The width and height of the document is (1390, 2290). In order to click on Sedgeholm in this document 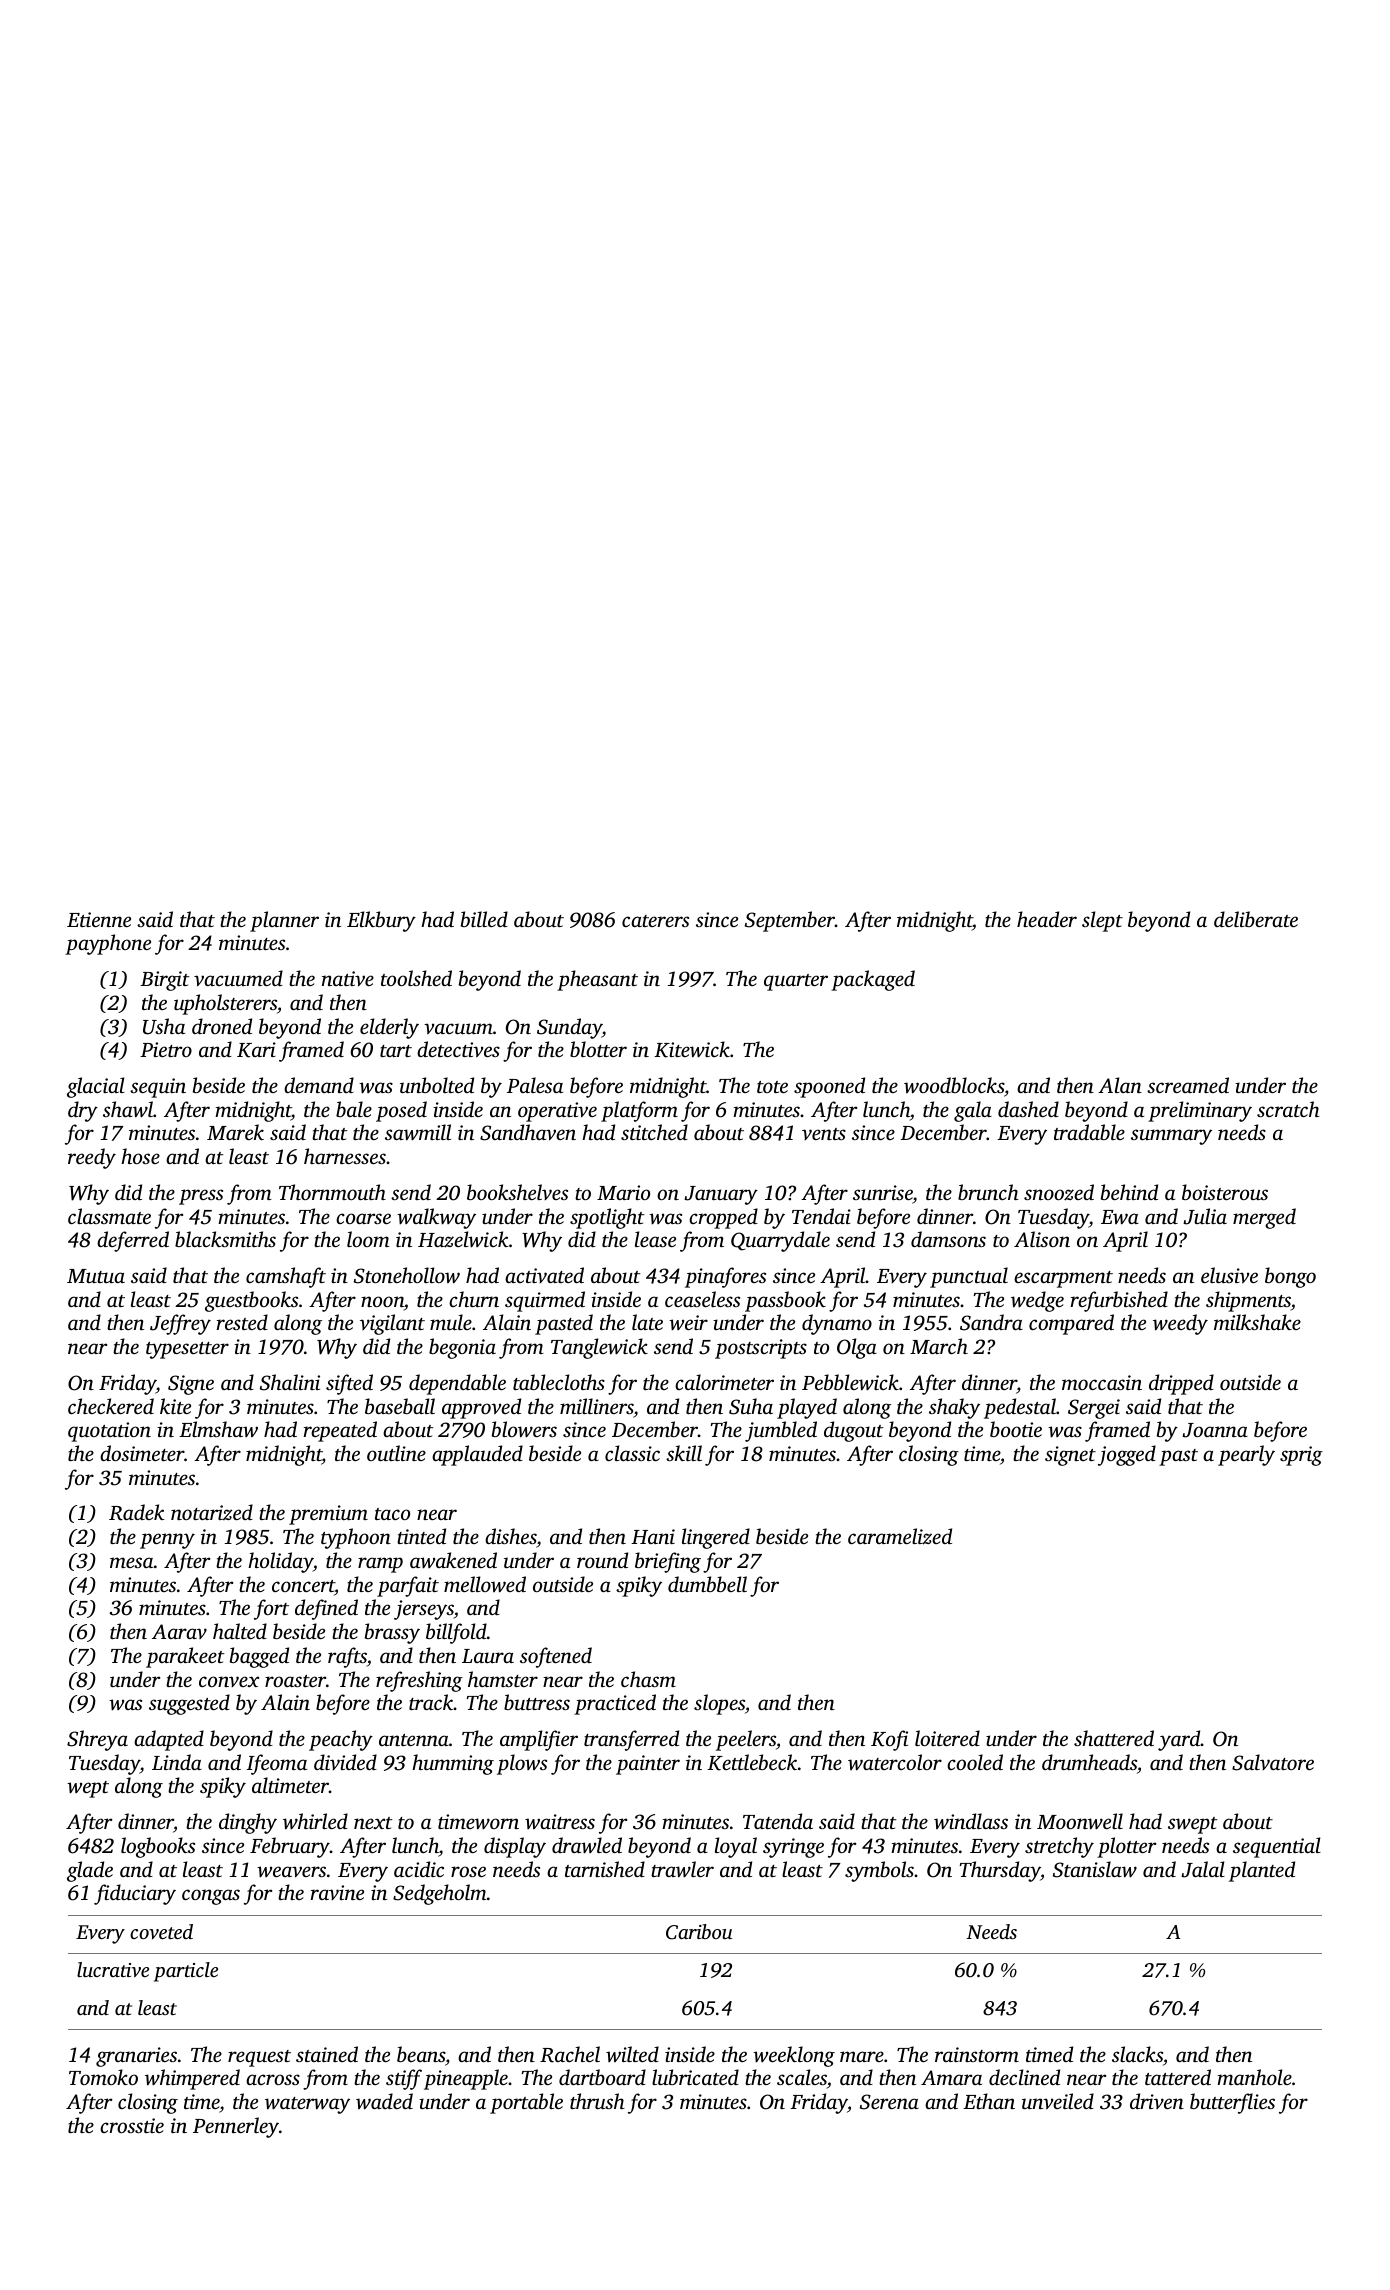, I will do `click(440, 1894)`.
